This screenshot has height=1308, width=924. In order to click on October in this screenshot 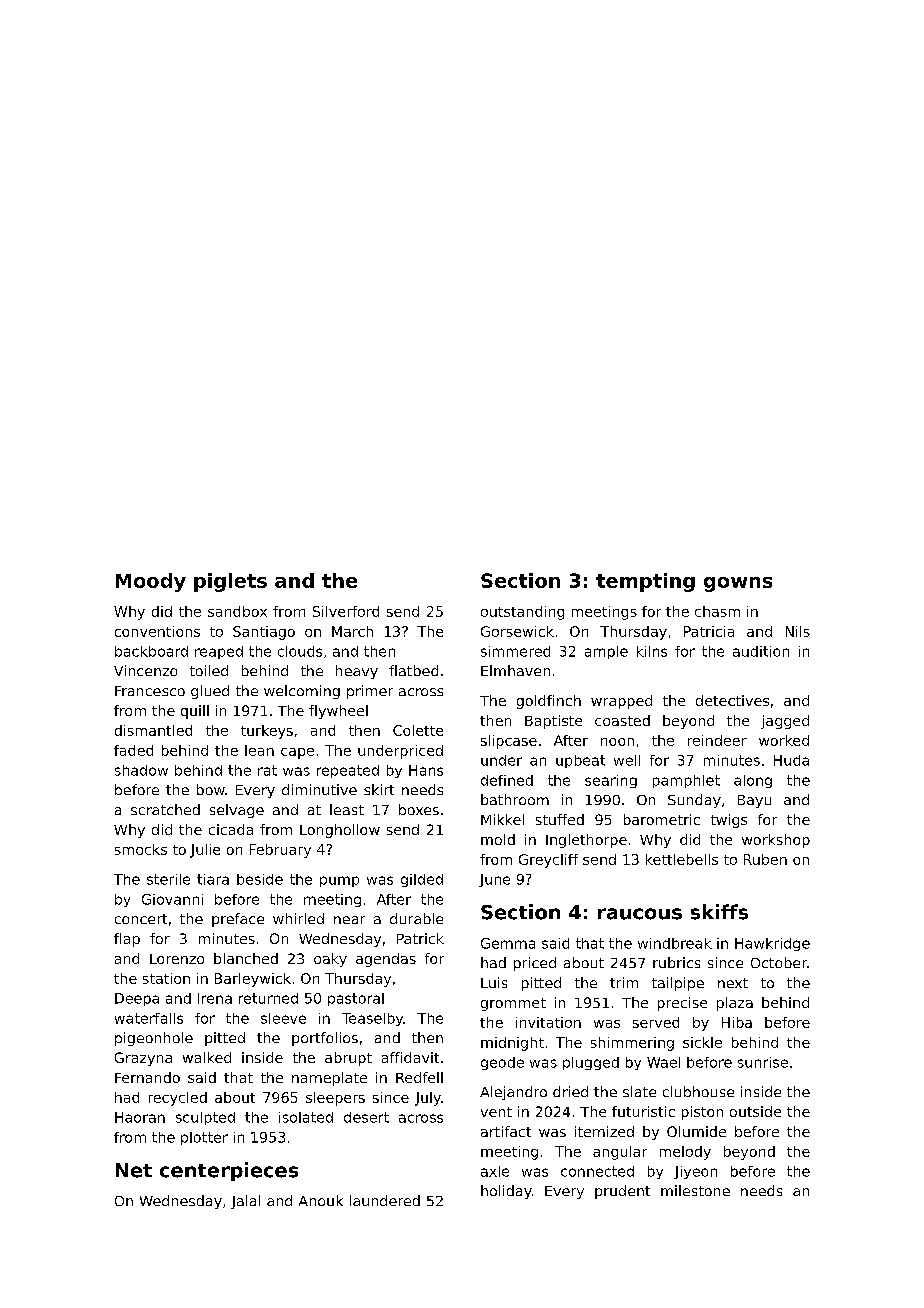, I will do `click(779, 962)`.
